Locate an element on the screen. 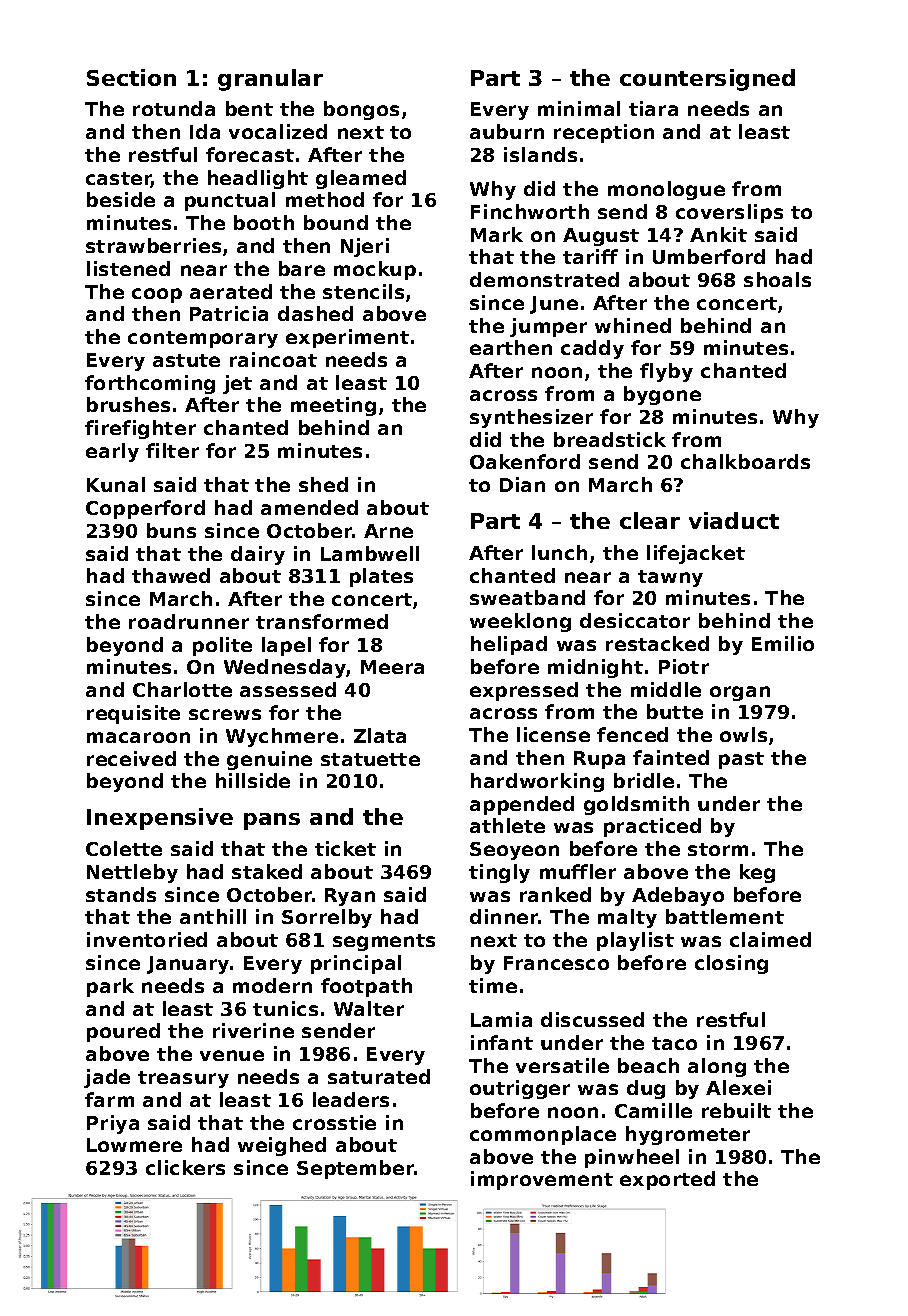  anthill is located at coordinates (213, 916).
